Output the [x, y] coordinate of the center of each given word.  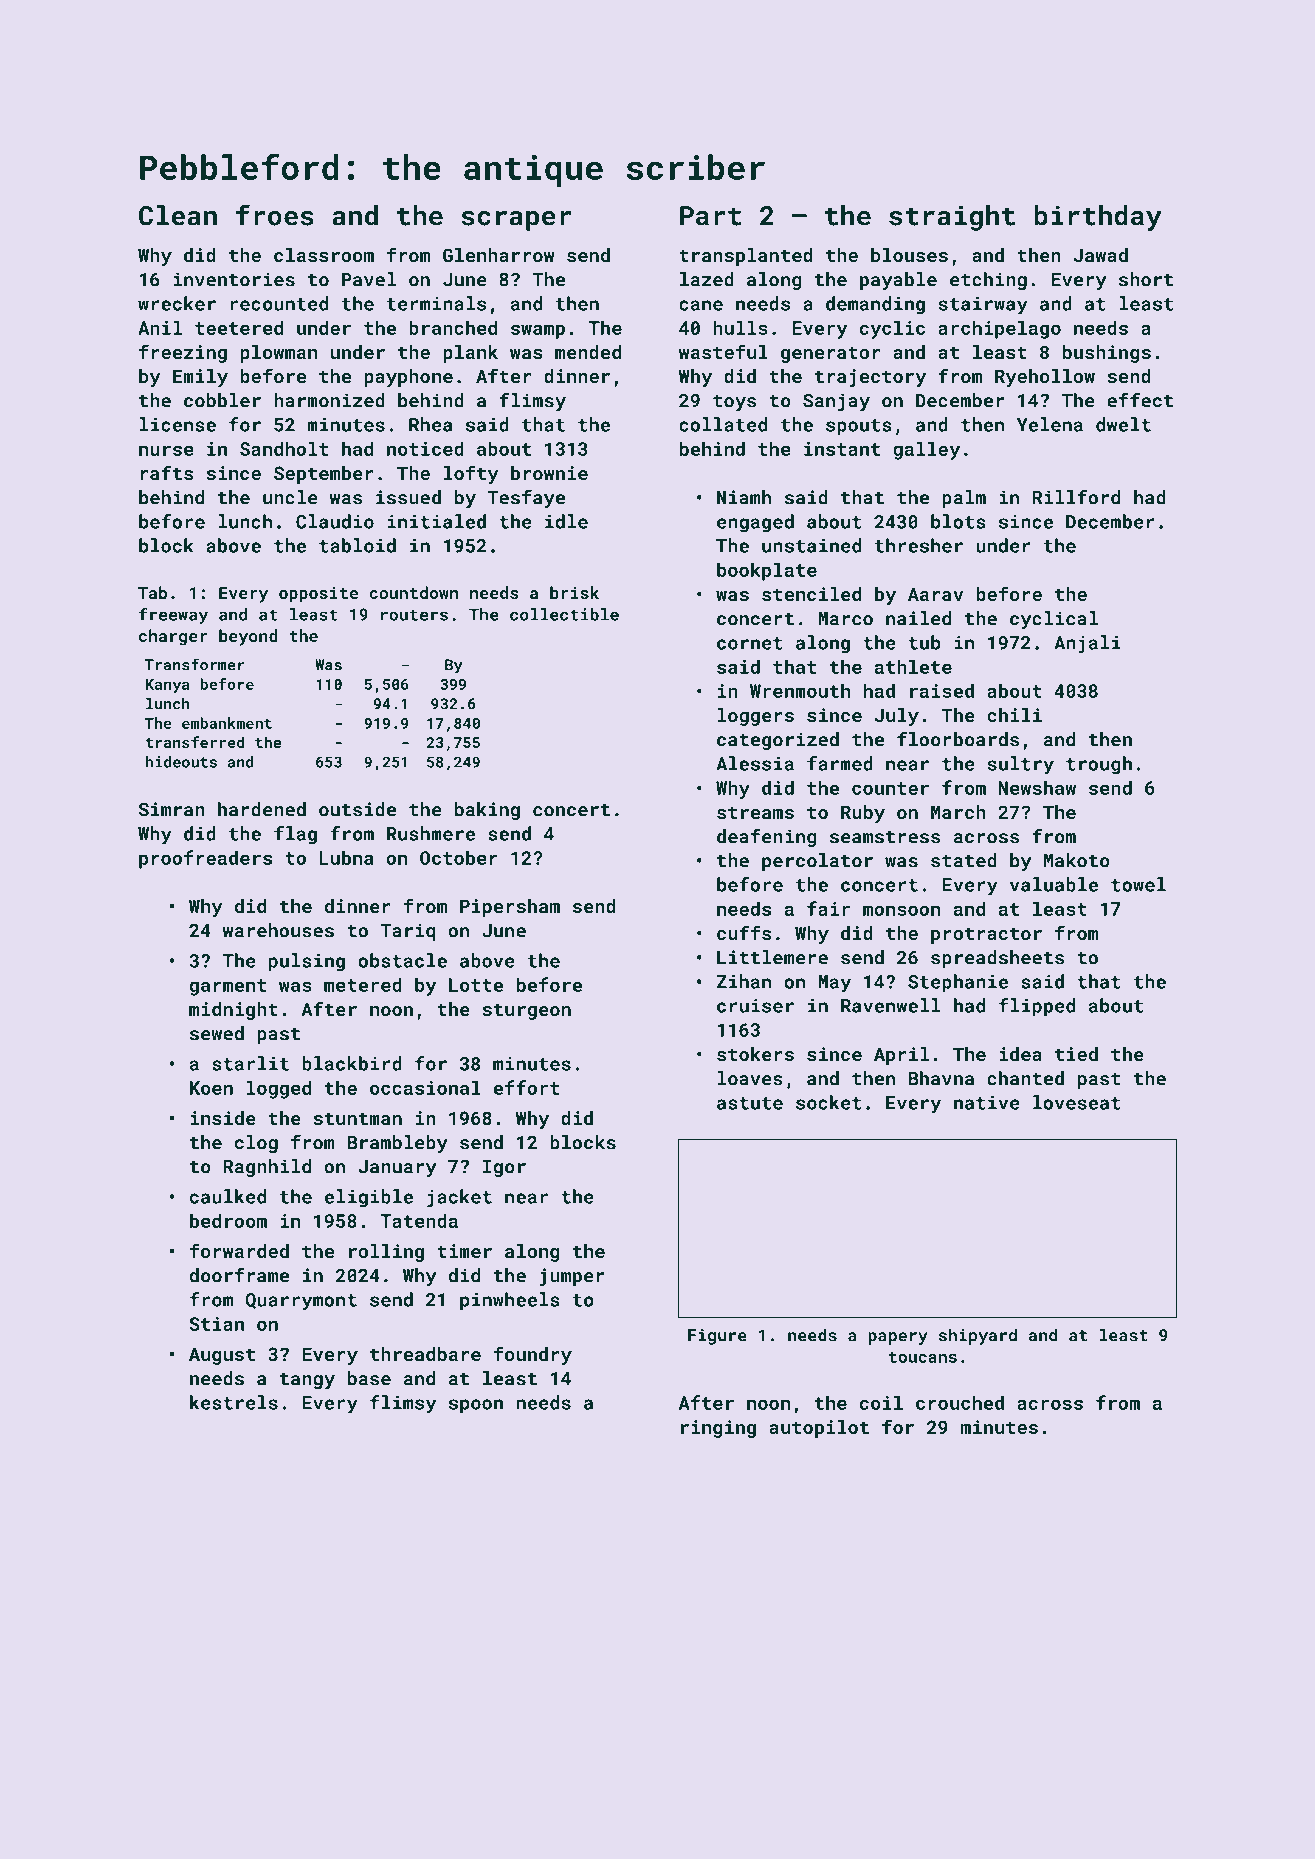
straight [952, 218]
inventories [234, 279]
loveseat [1077, 1102]
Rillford [1076, 497]
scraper [516, 221]
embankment [227, 723]
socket [829, 1102]
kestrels [234, 1402]
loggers [756, 717]
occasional [425, 1087]
